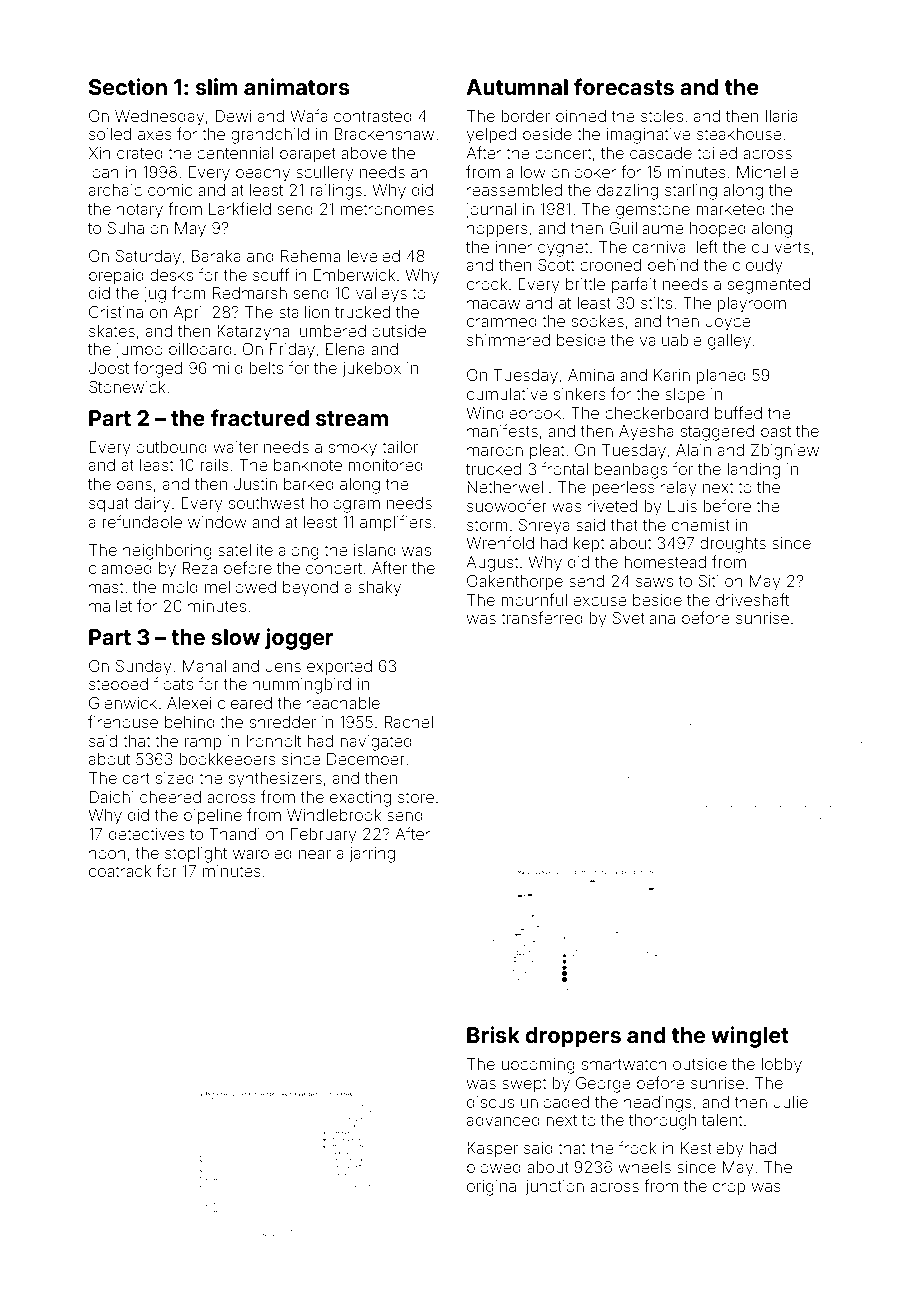  What do you see at coordinates (753, 471) in the screenshot?
I see `landing` at bounding box center [753, 471].
